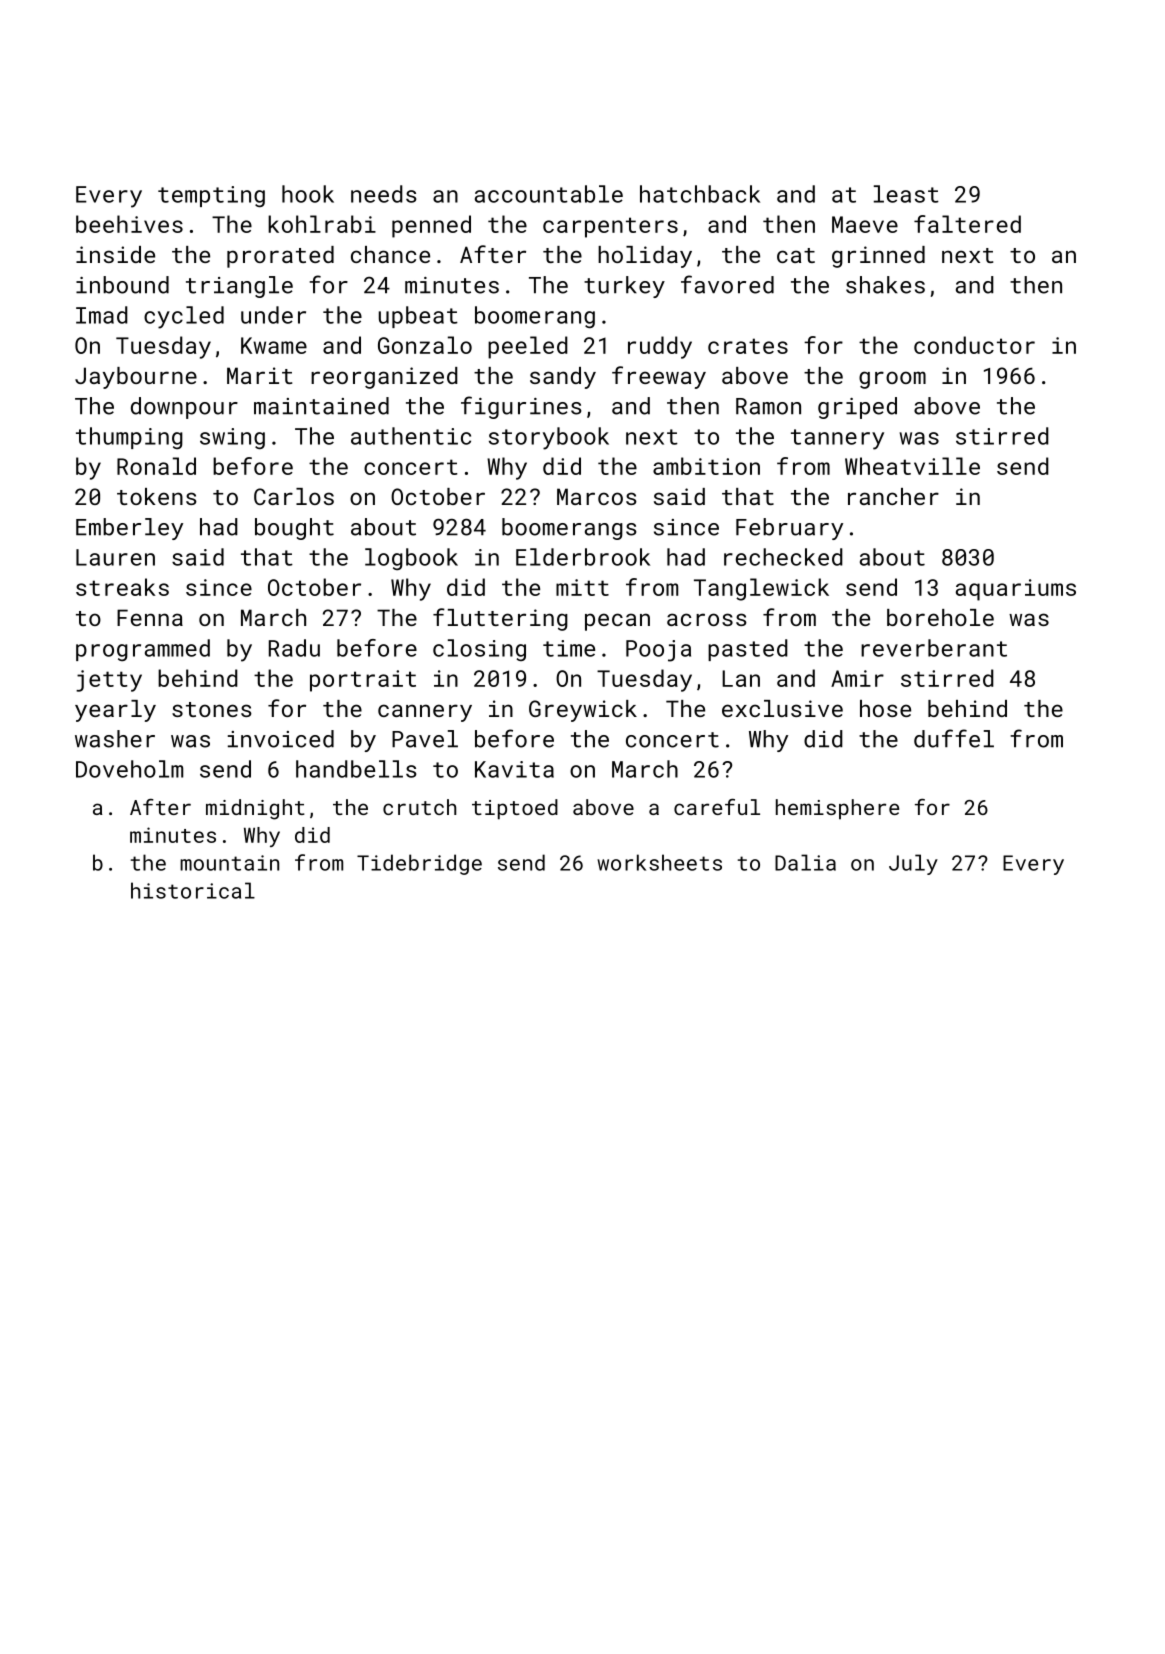 Image resolution: width=1165 pixels, height=1654 pixels. What do you see at coordinates (913, 864) in the screenshot?
I see `July` at bounding box center [913, 864].
